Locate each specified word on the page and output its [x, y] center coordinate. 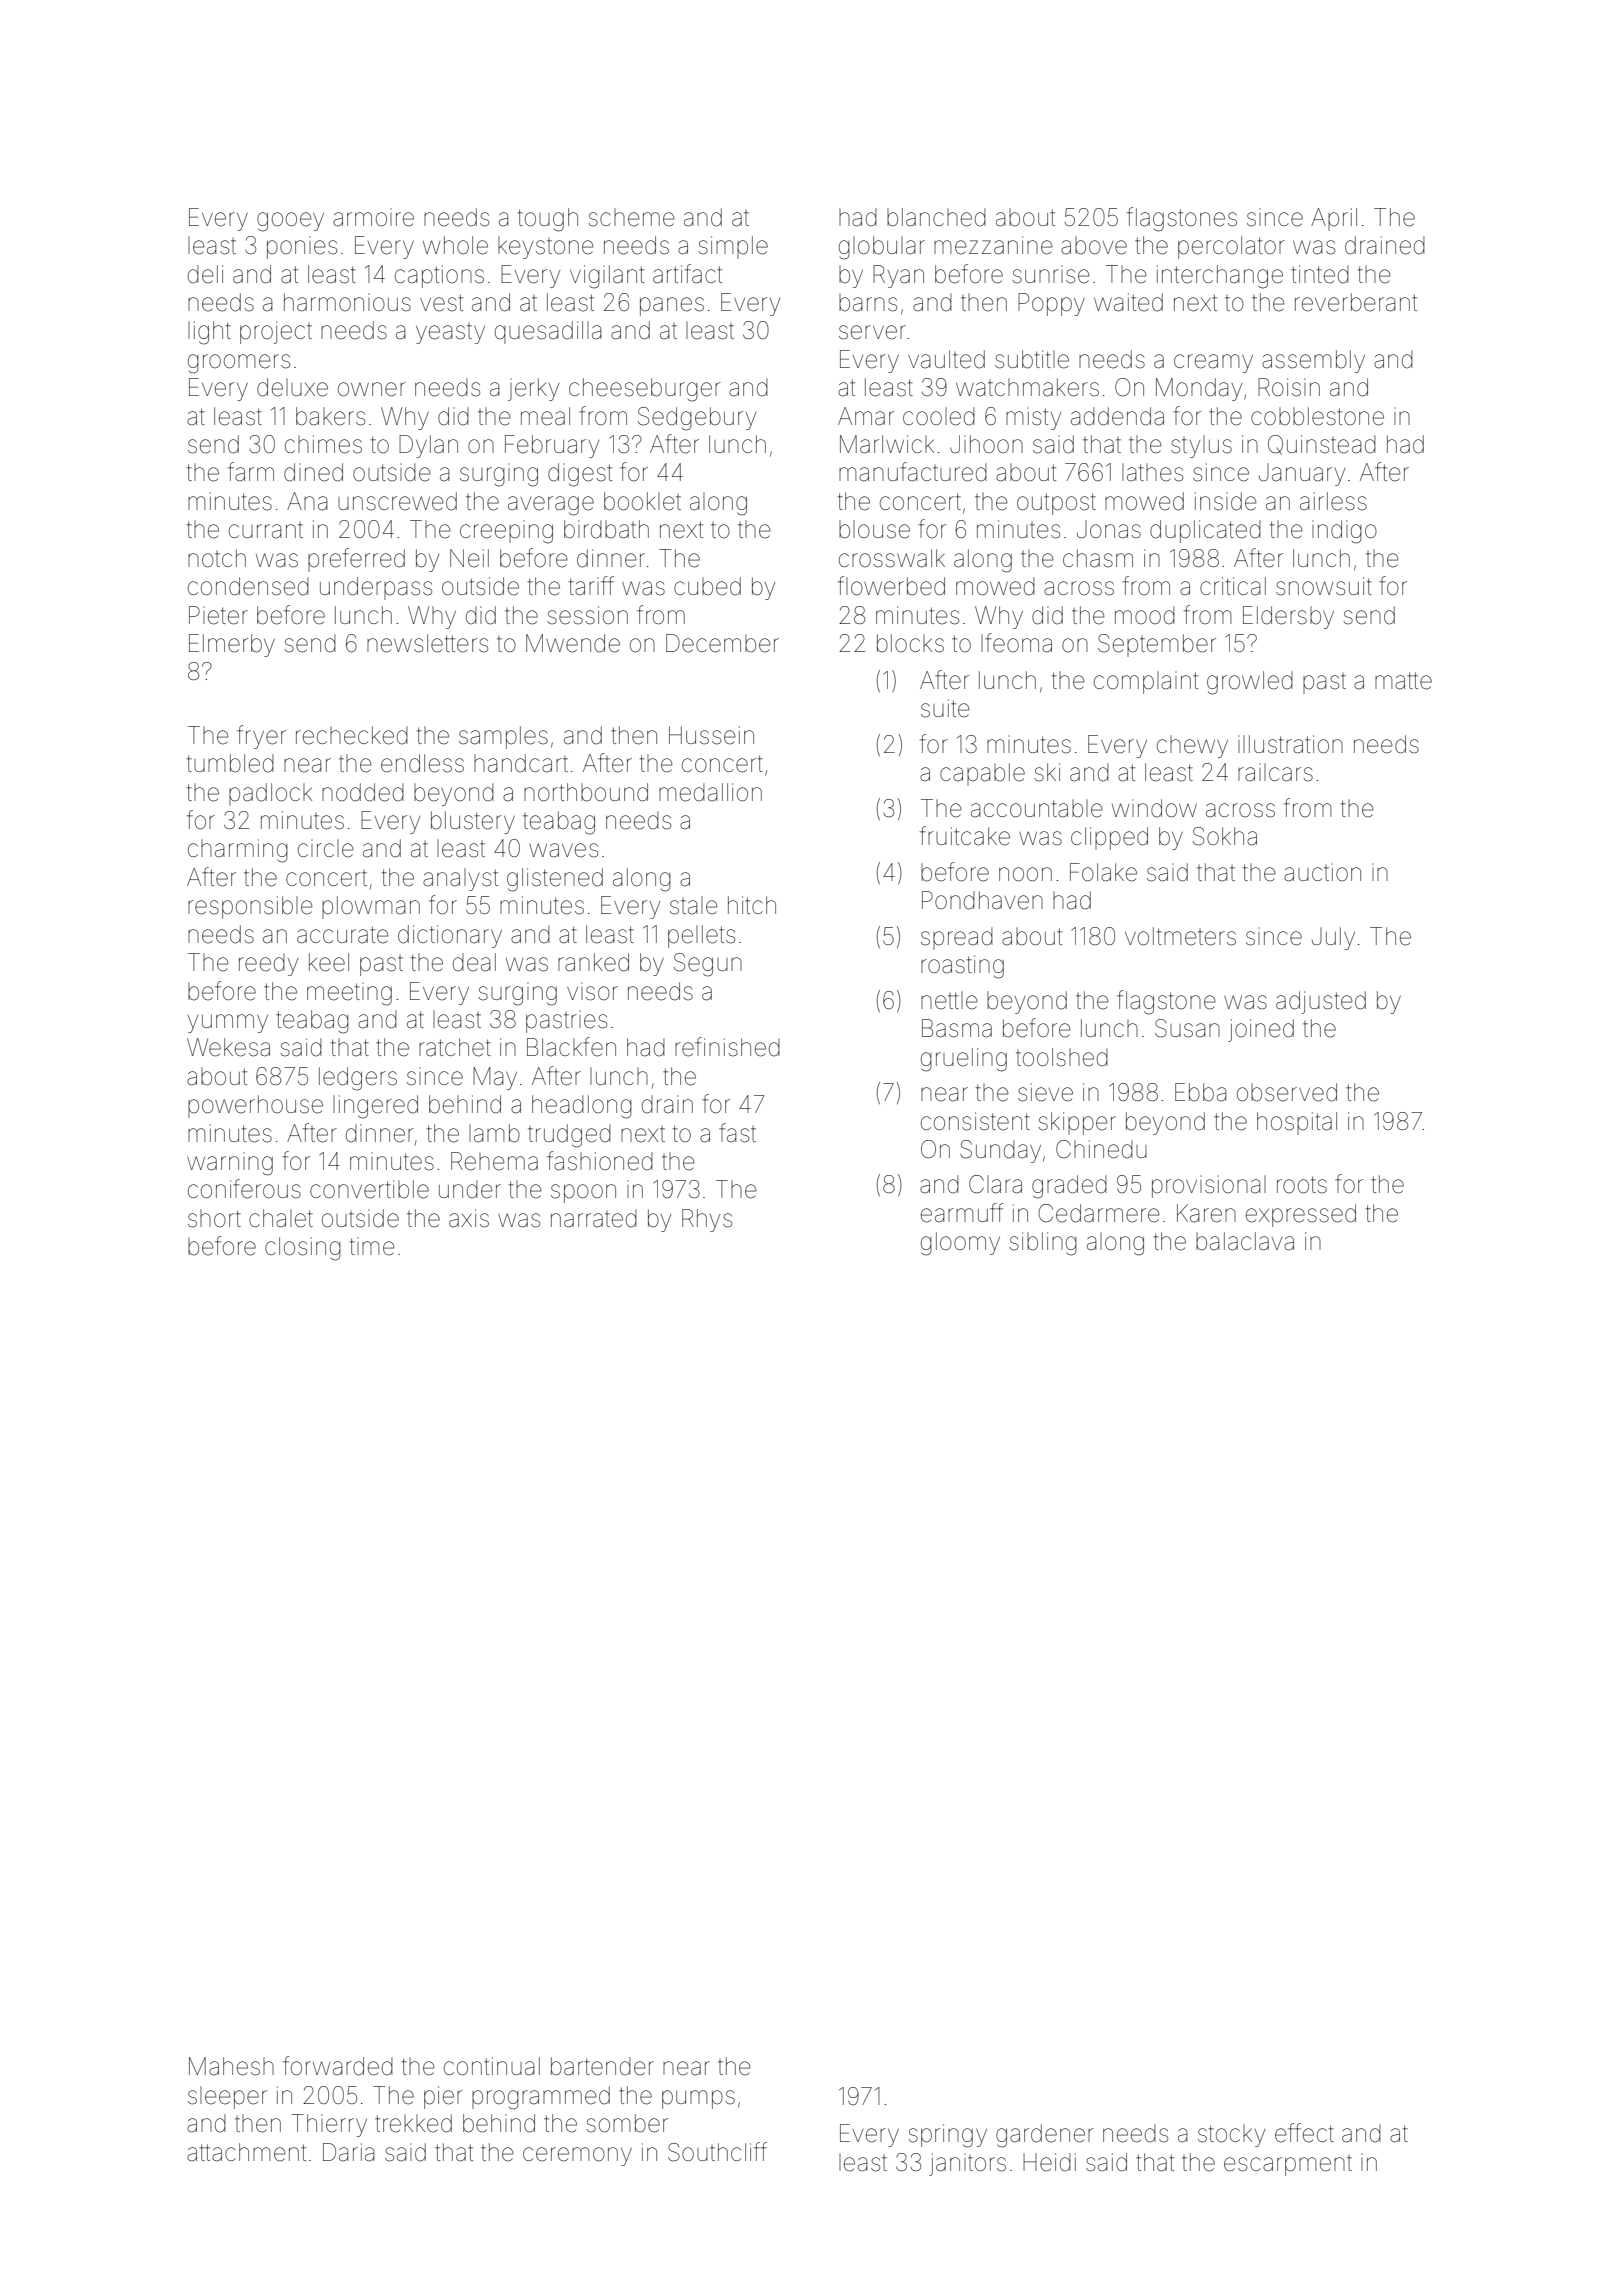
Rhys [707, 1220]
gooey [290, 222]
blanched [936, 217]
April [1334, 219]
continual [492, 2066]
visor [592, 991]
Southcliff [717, 2152]
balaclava [1245, 1241]
